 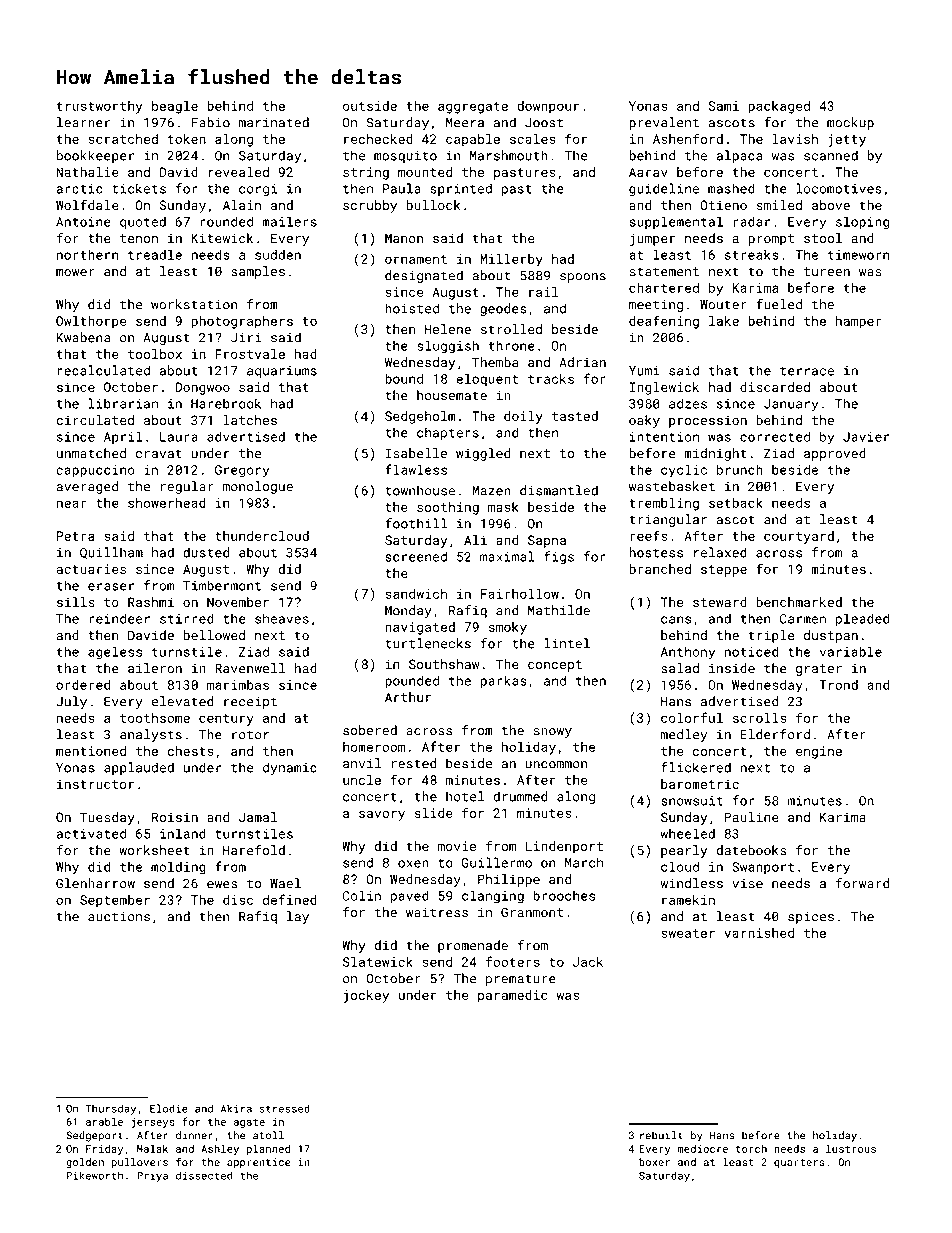 What do you see at coordinates (751, 850) in the document?
I see `datebooks` at bounding box center [751, 850].
